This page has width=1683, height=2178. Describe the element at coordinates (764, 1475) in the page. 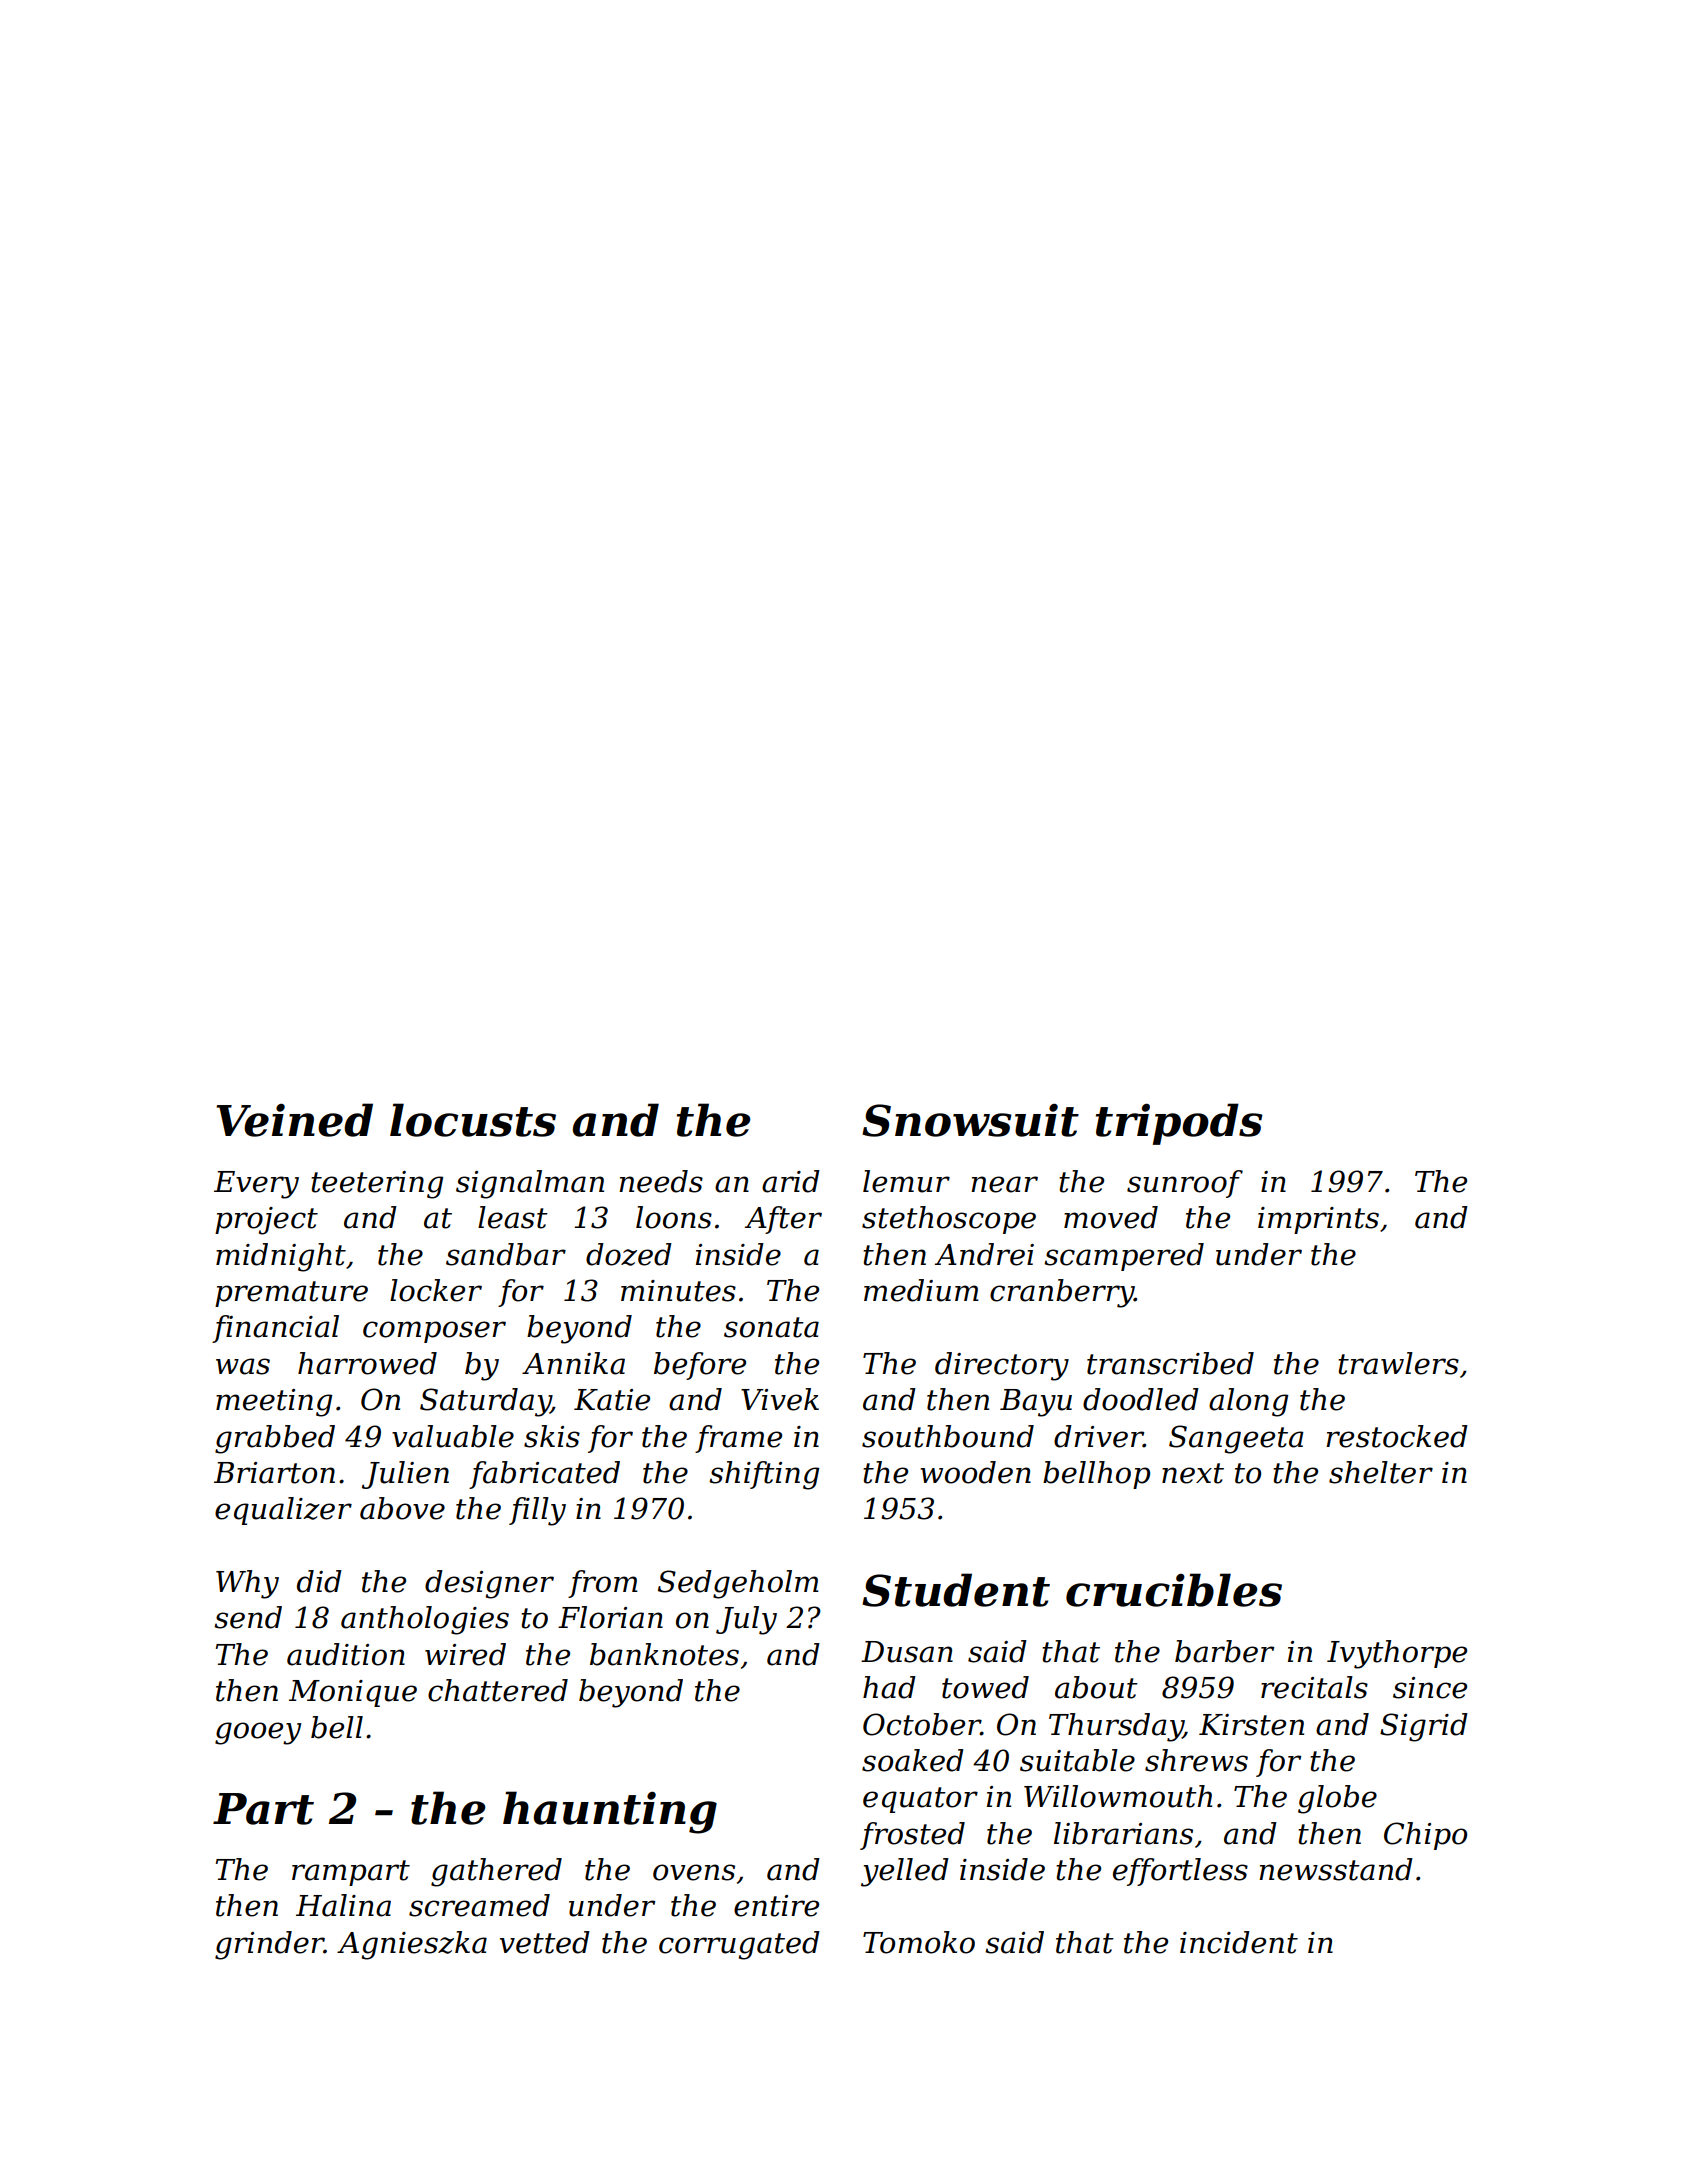

I see `shifting` at that location.
